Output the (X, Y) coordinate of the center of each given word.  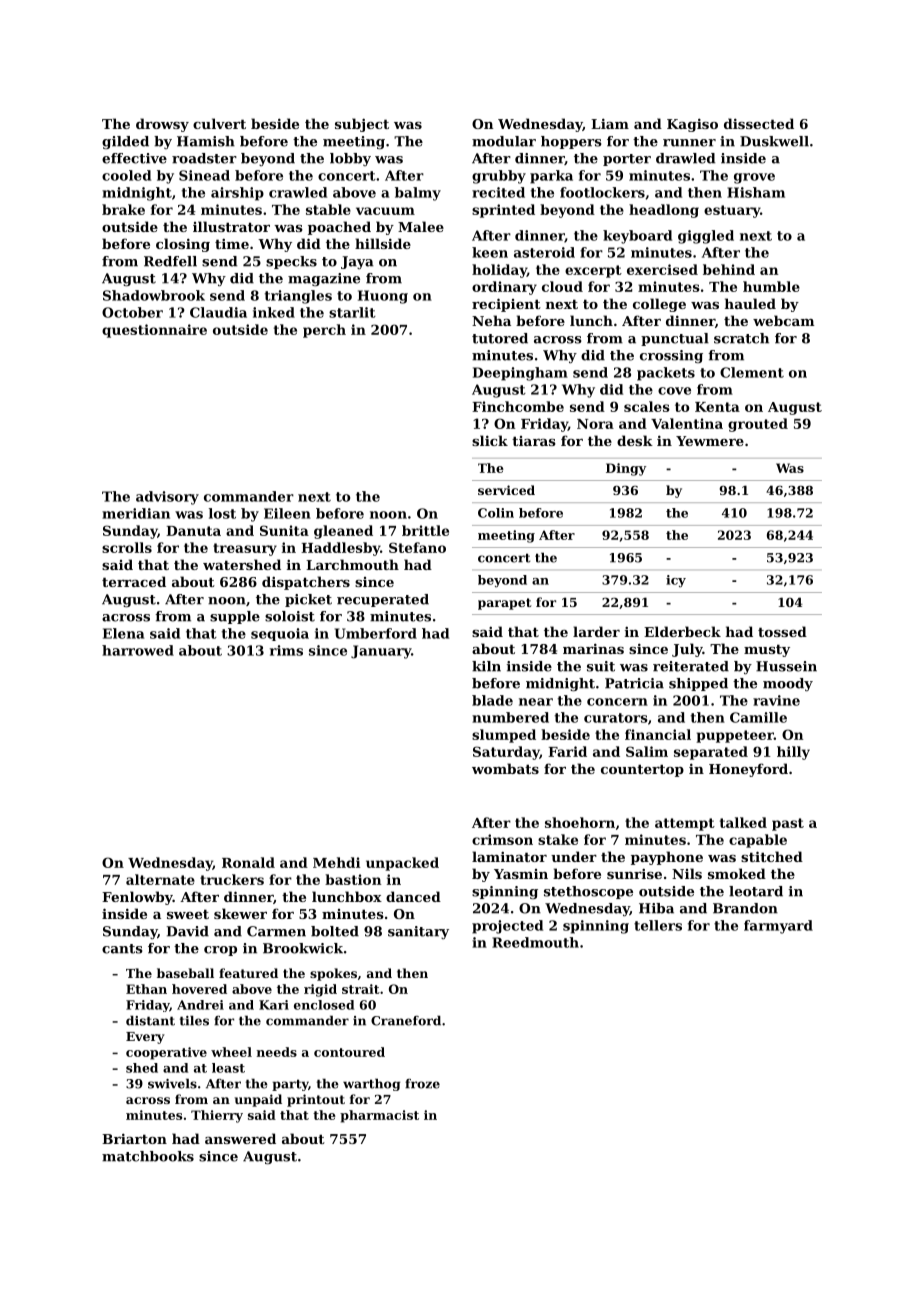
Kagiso (692, 125)
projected (507, 927)
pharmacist (379, 1116)
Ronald (248, 862)
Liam (610, 123)
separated (711, 753)
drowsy (162, 125)
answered (240, 1138)
